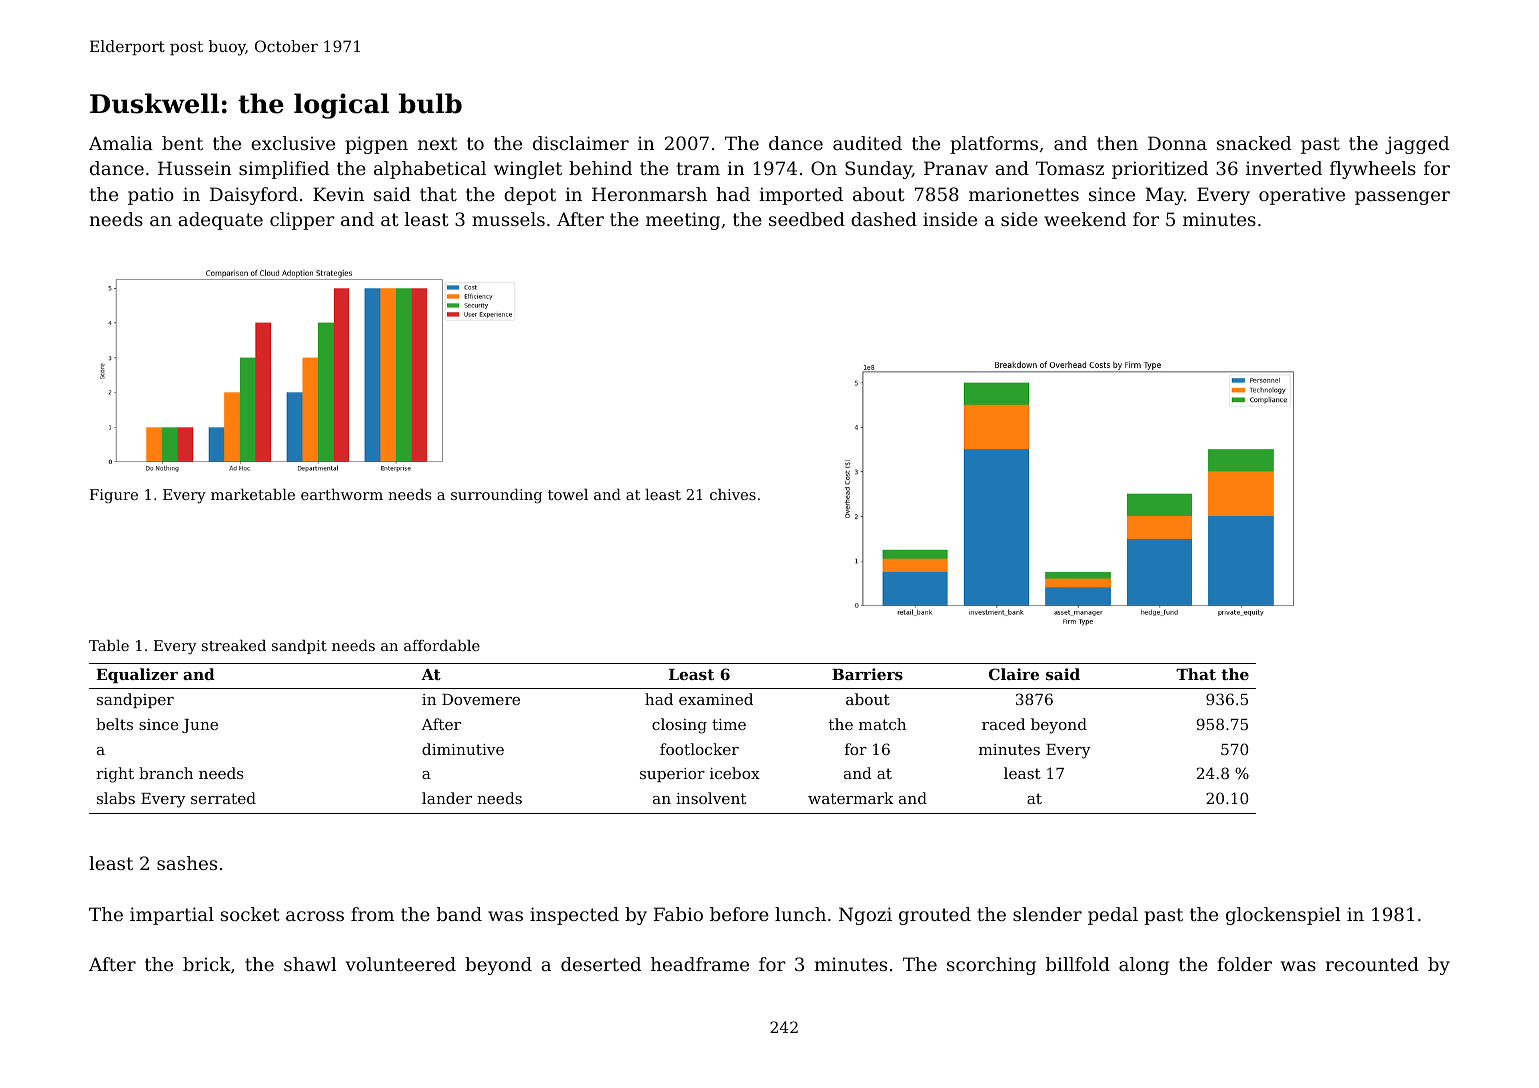 The height and width of the image is (1088, 1539). What do you see at coordinates (1283, 916) in the image?
I see `glockenspiel` at bounding box center [1283, 916].
